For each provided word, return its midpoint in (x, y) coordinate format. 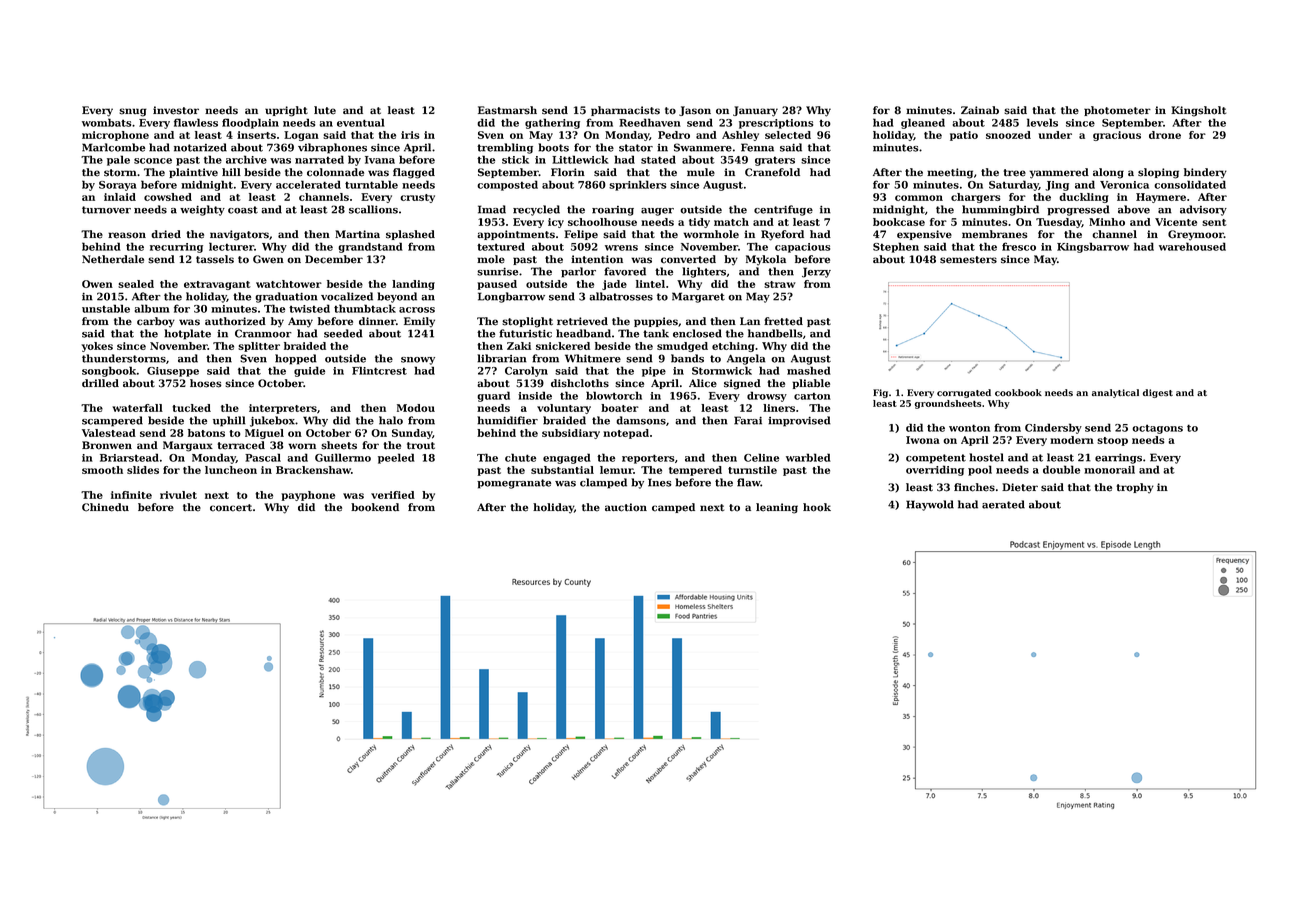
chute (520, 457)
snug (133, 112)
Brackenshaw (313, 470)
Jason (695, 111)
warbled (808, 457)
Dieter (1020, 487)
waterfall (137, 408)
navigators (239, 235)
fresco (1019, 246)
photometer (1117, 111)
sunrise (497, 272)
